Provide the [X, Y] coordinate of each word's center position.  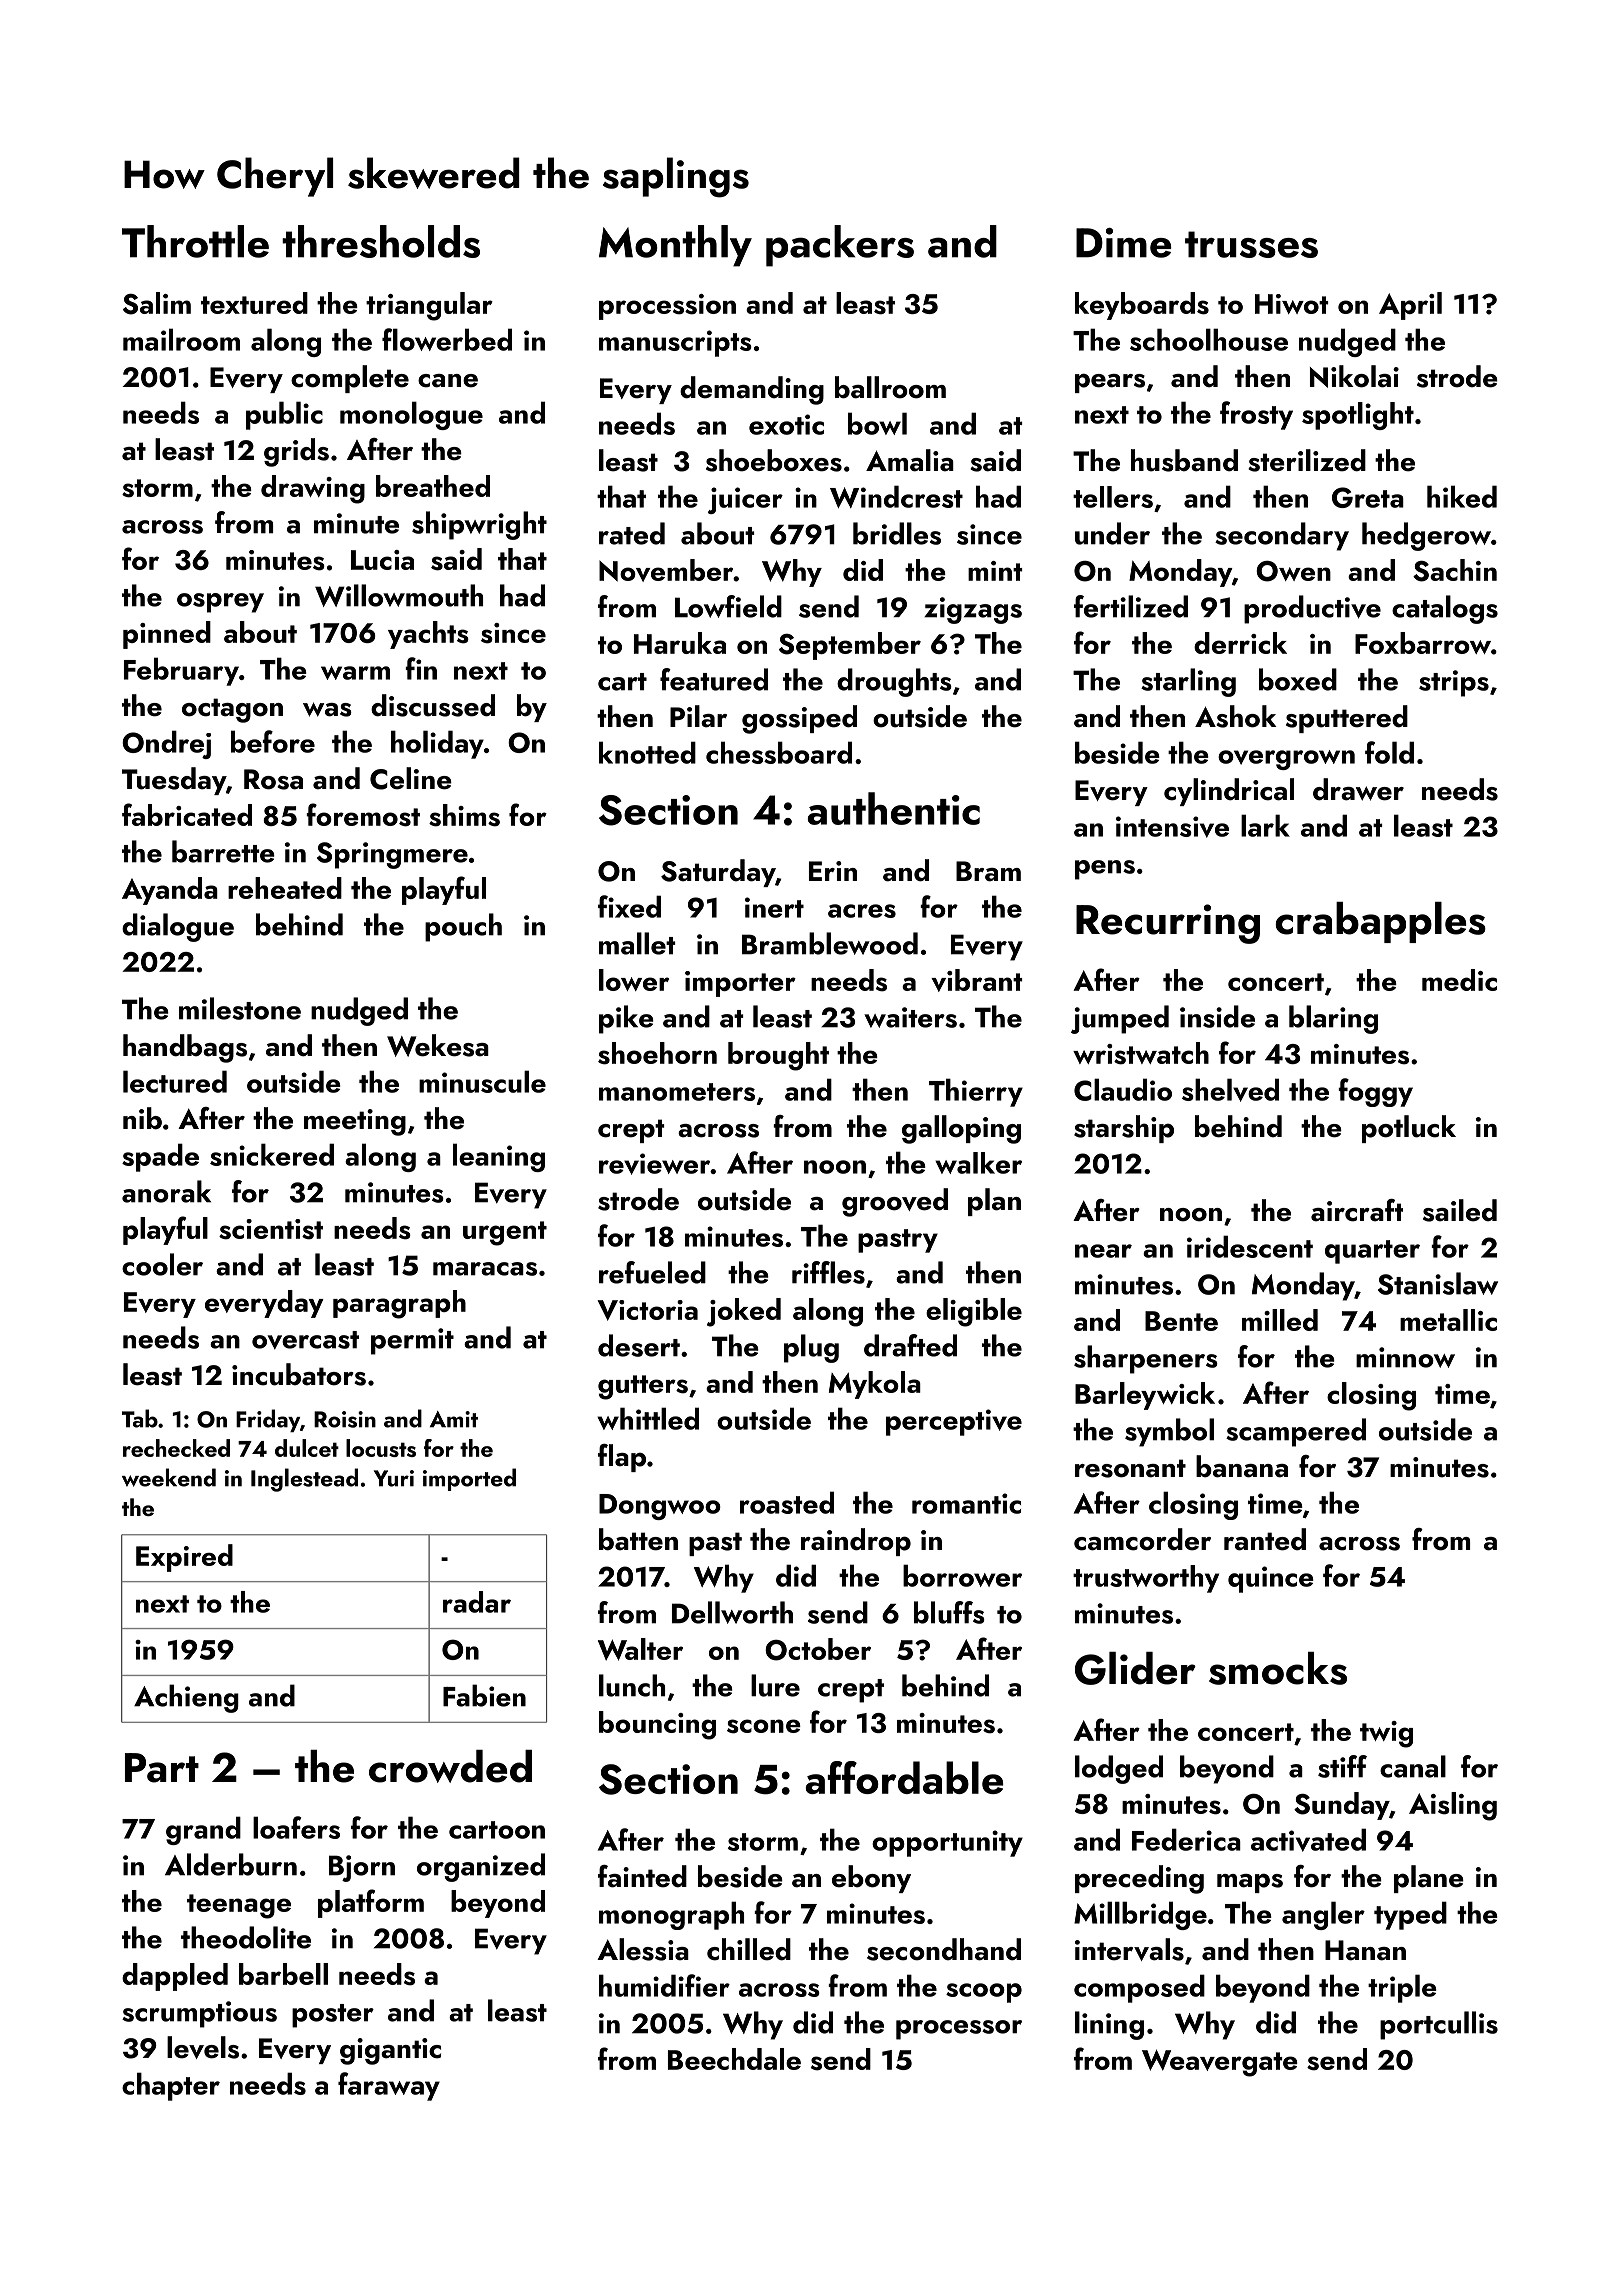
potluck [1409, 1129]
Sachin [1455, 570]
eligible [974, 1312]
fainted [642, 1876]
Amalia [910, 460]
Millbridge [1140, 1915]
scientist [271, 1229]
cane [448, 381]
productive [1312, 609]
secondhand [944, 1949]
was [327, 709]
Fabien [484, 1695]
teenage [239, 1906]
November [666, 570]
